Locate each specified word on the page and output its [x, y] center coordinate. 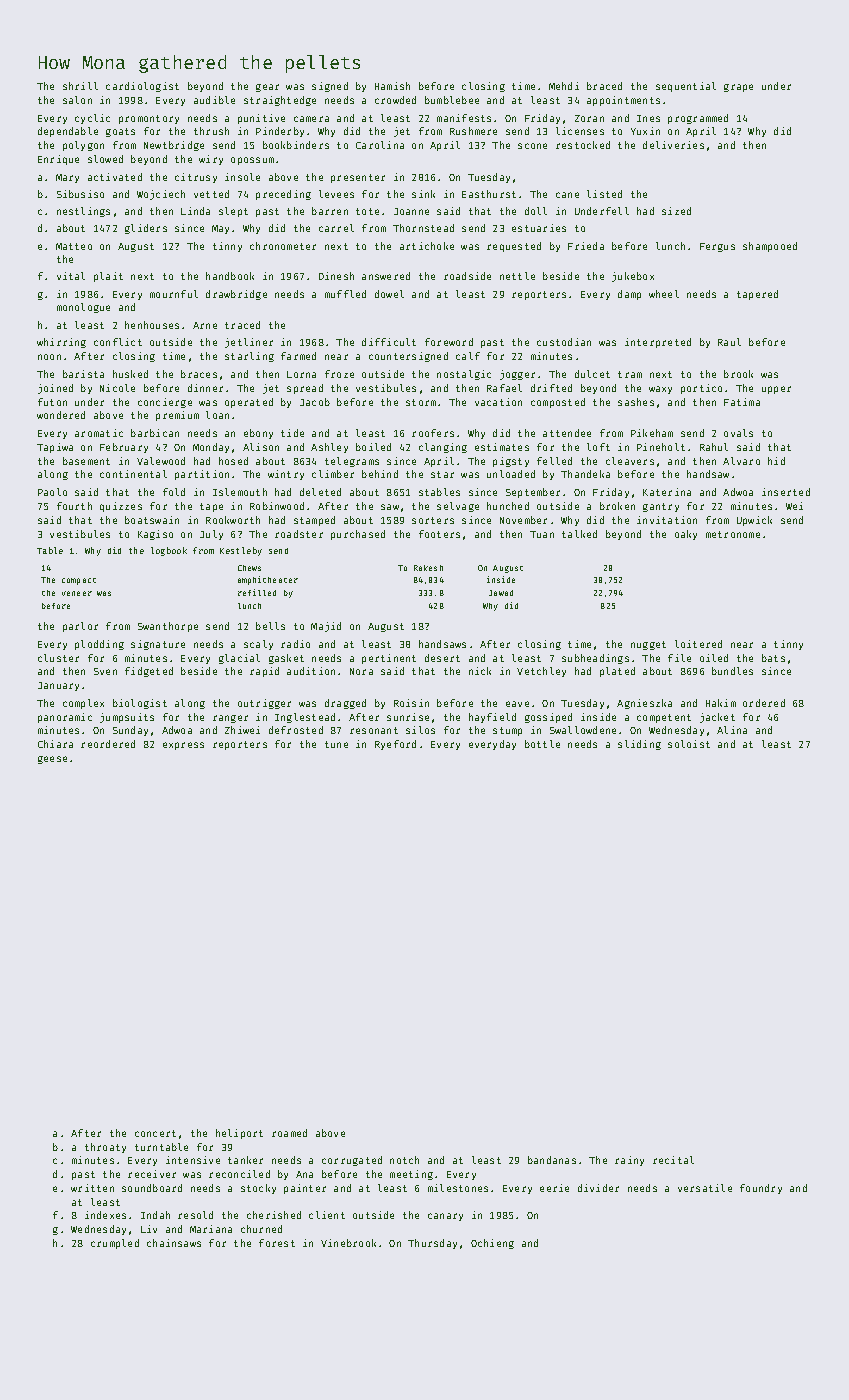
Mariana [211, 1229]
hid [776, 461]
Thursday [432, 1244]
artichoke [427, 246]
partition [202, 475]
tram [630, 374]
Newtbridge [174, 146]
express [183, 746]
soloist [689, 744]
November [523, 520]
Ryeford [395, 745]
